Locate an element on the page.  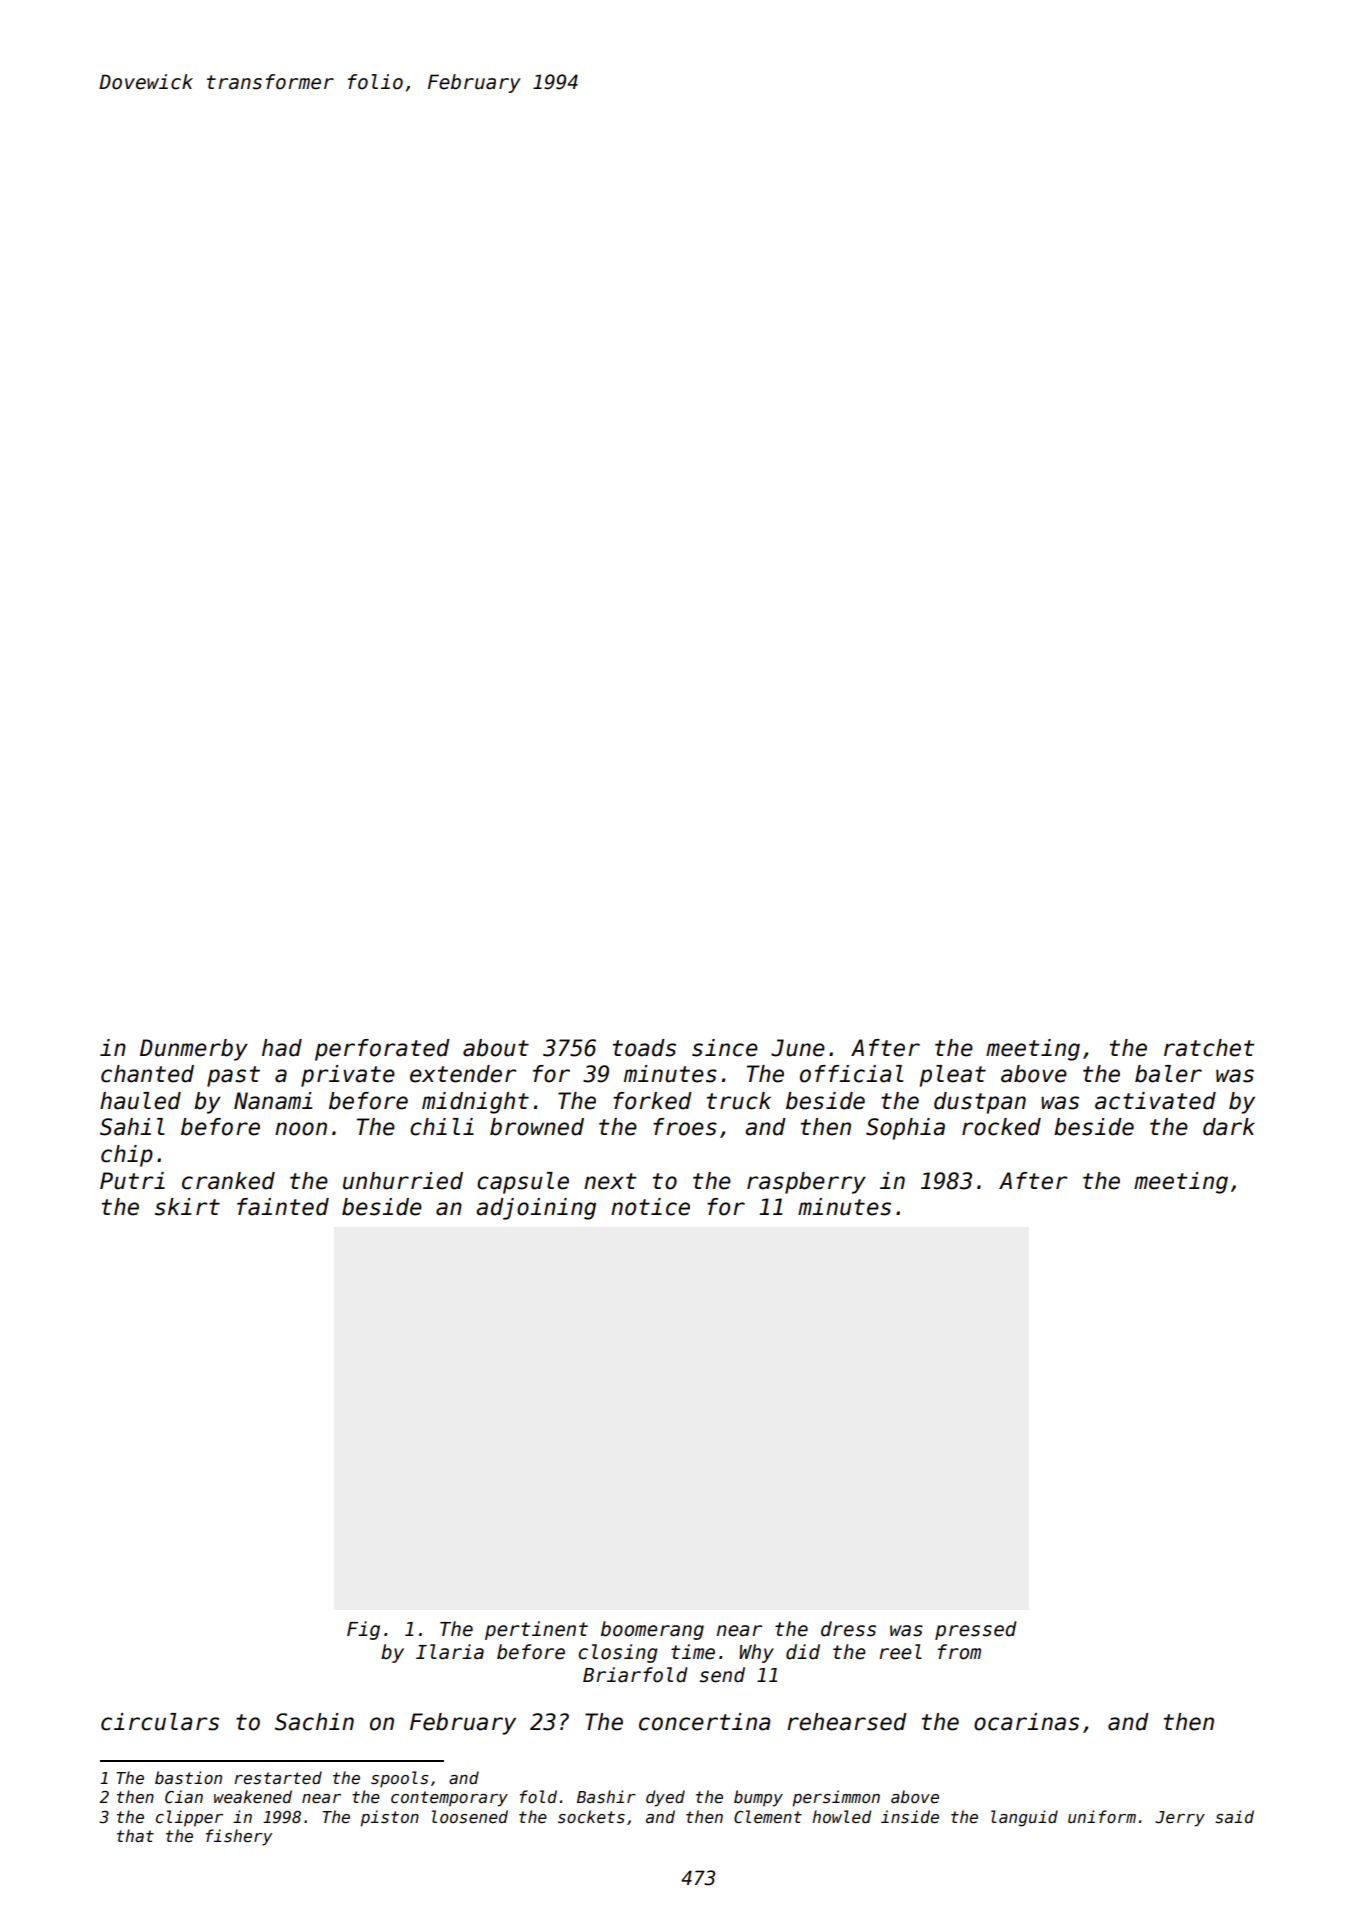
Fig is located at coordinates (363, 1630).
